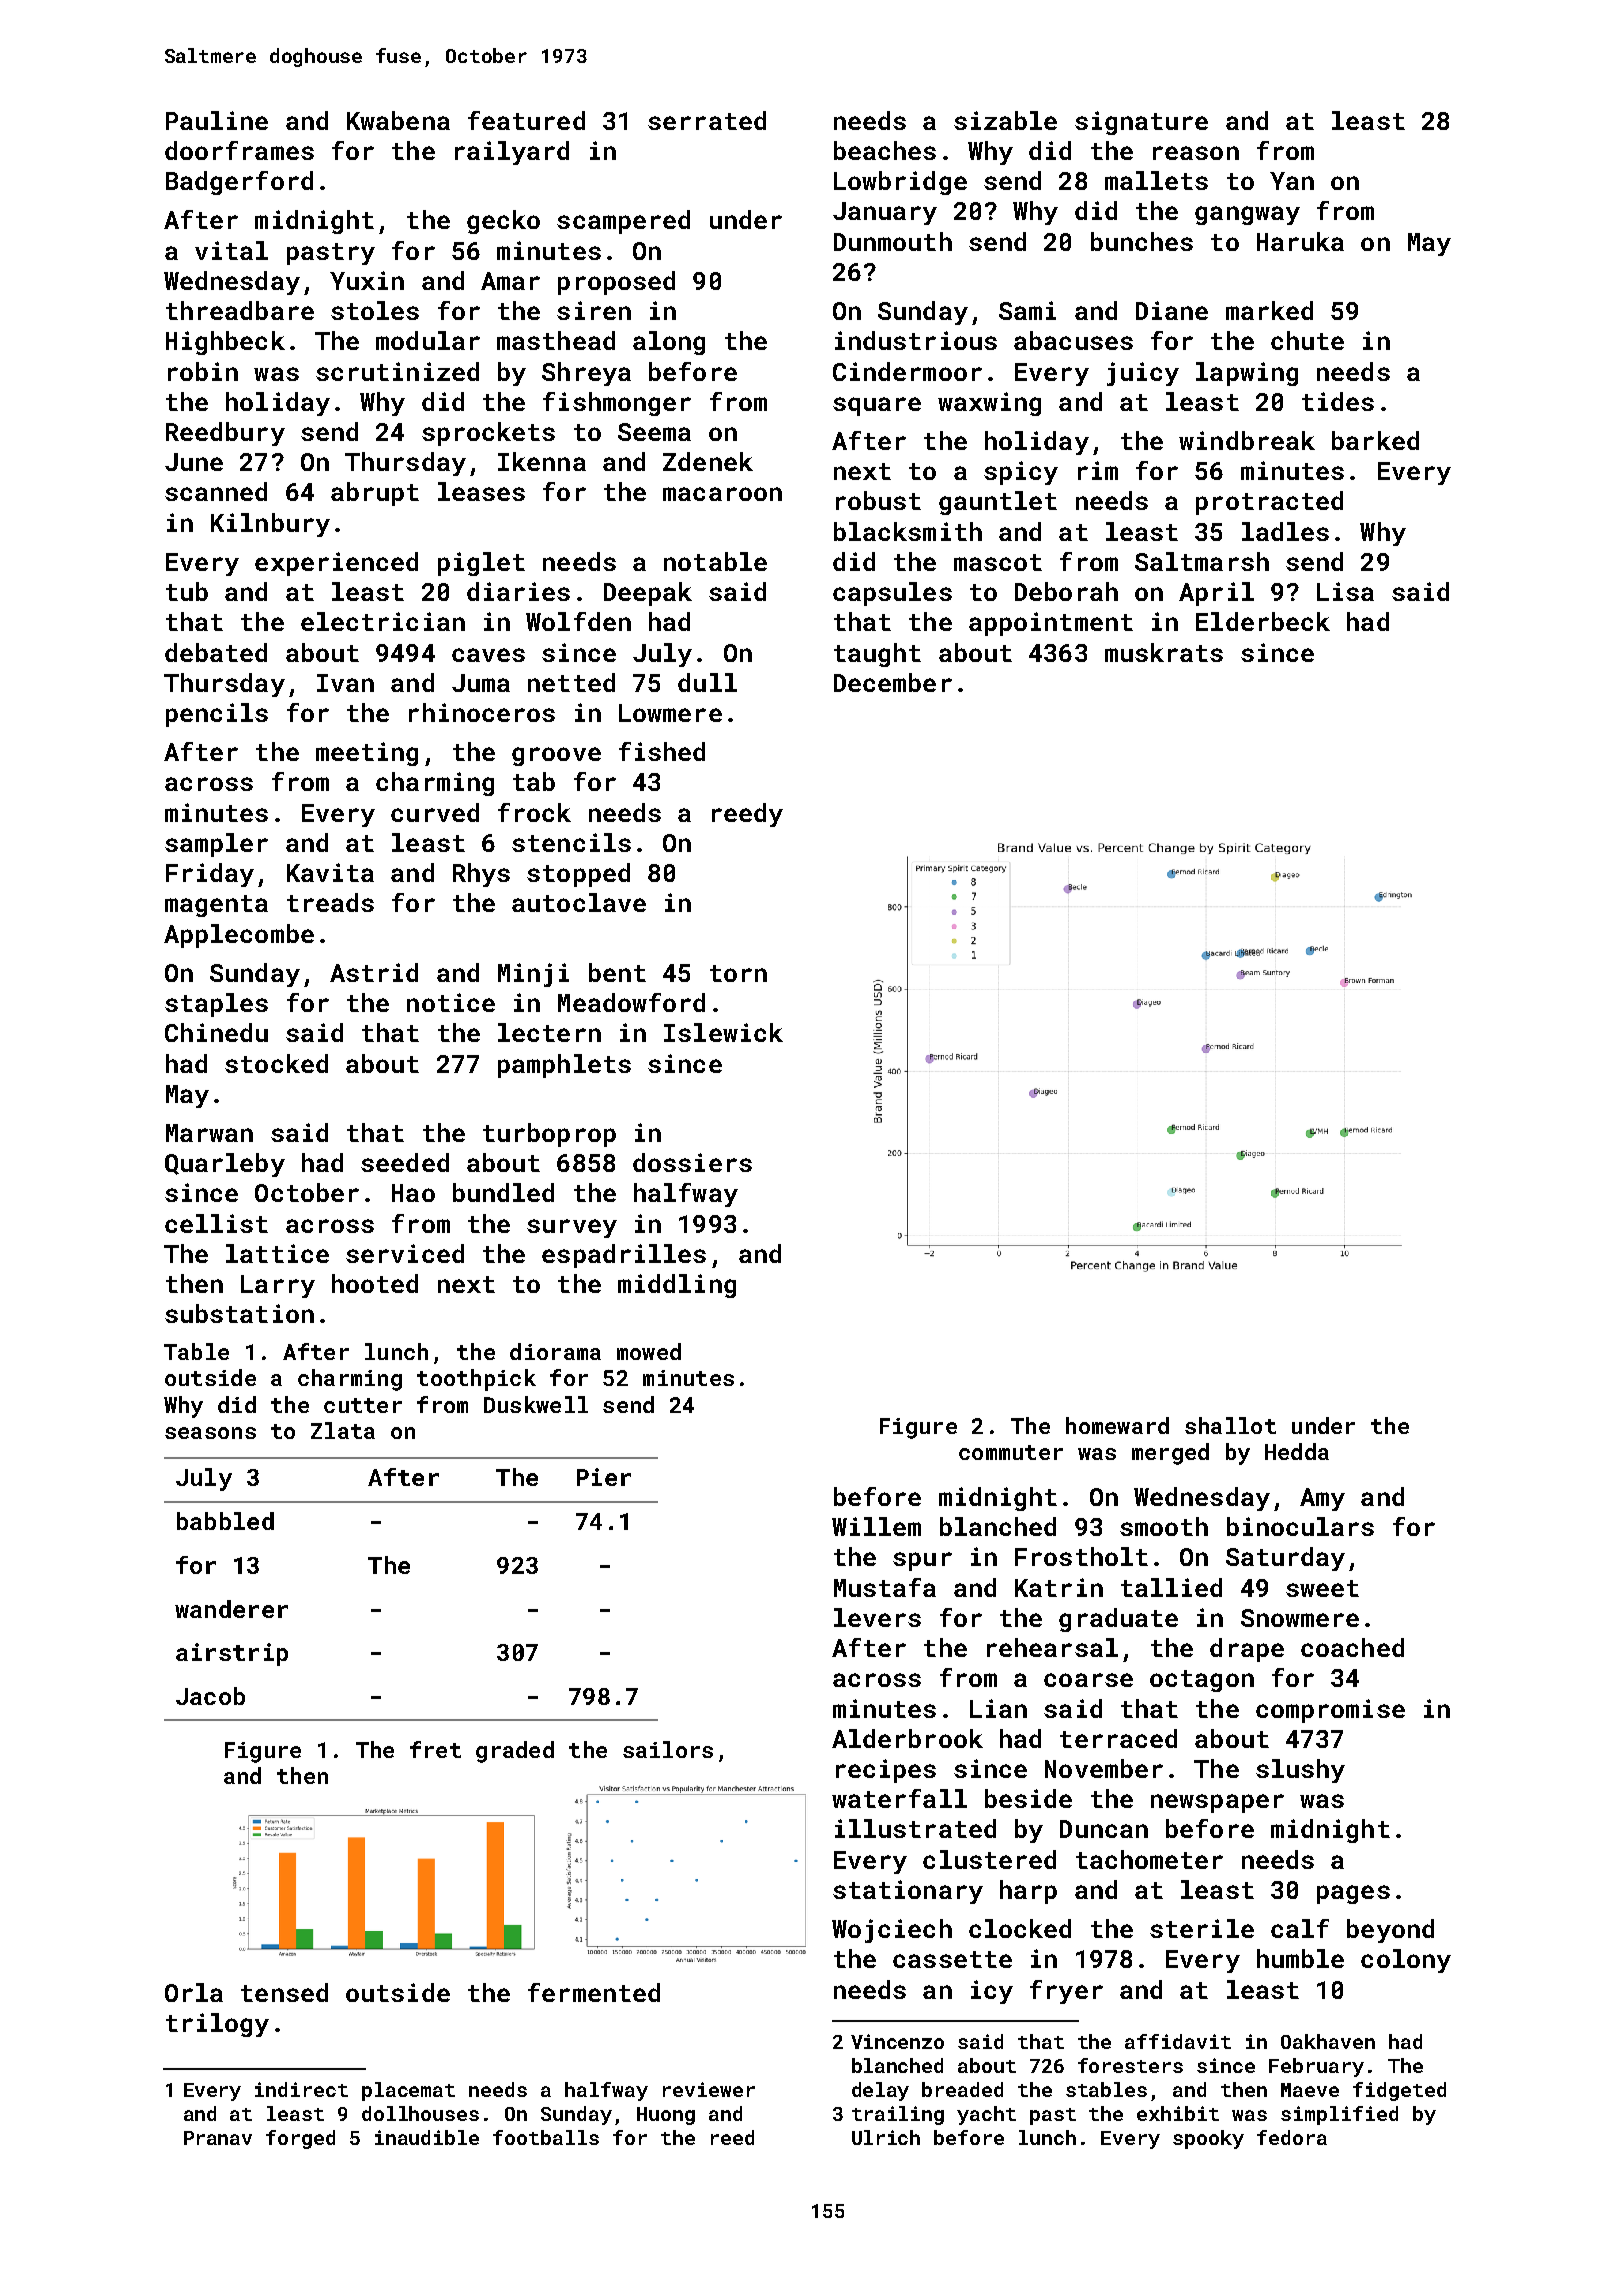 This screenshot has height=2292, width=1620. Describe the element at coordinates (217, 120) in the screenshot. I see `Pauline` at that location.
